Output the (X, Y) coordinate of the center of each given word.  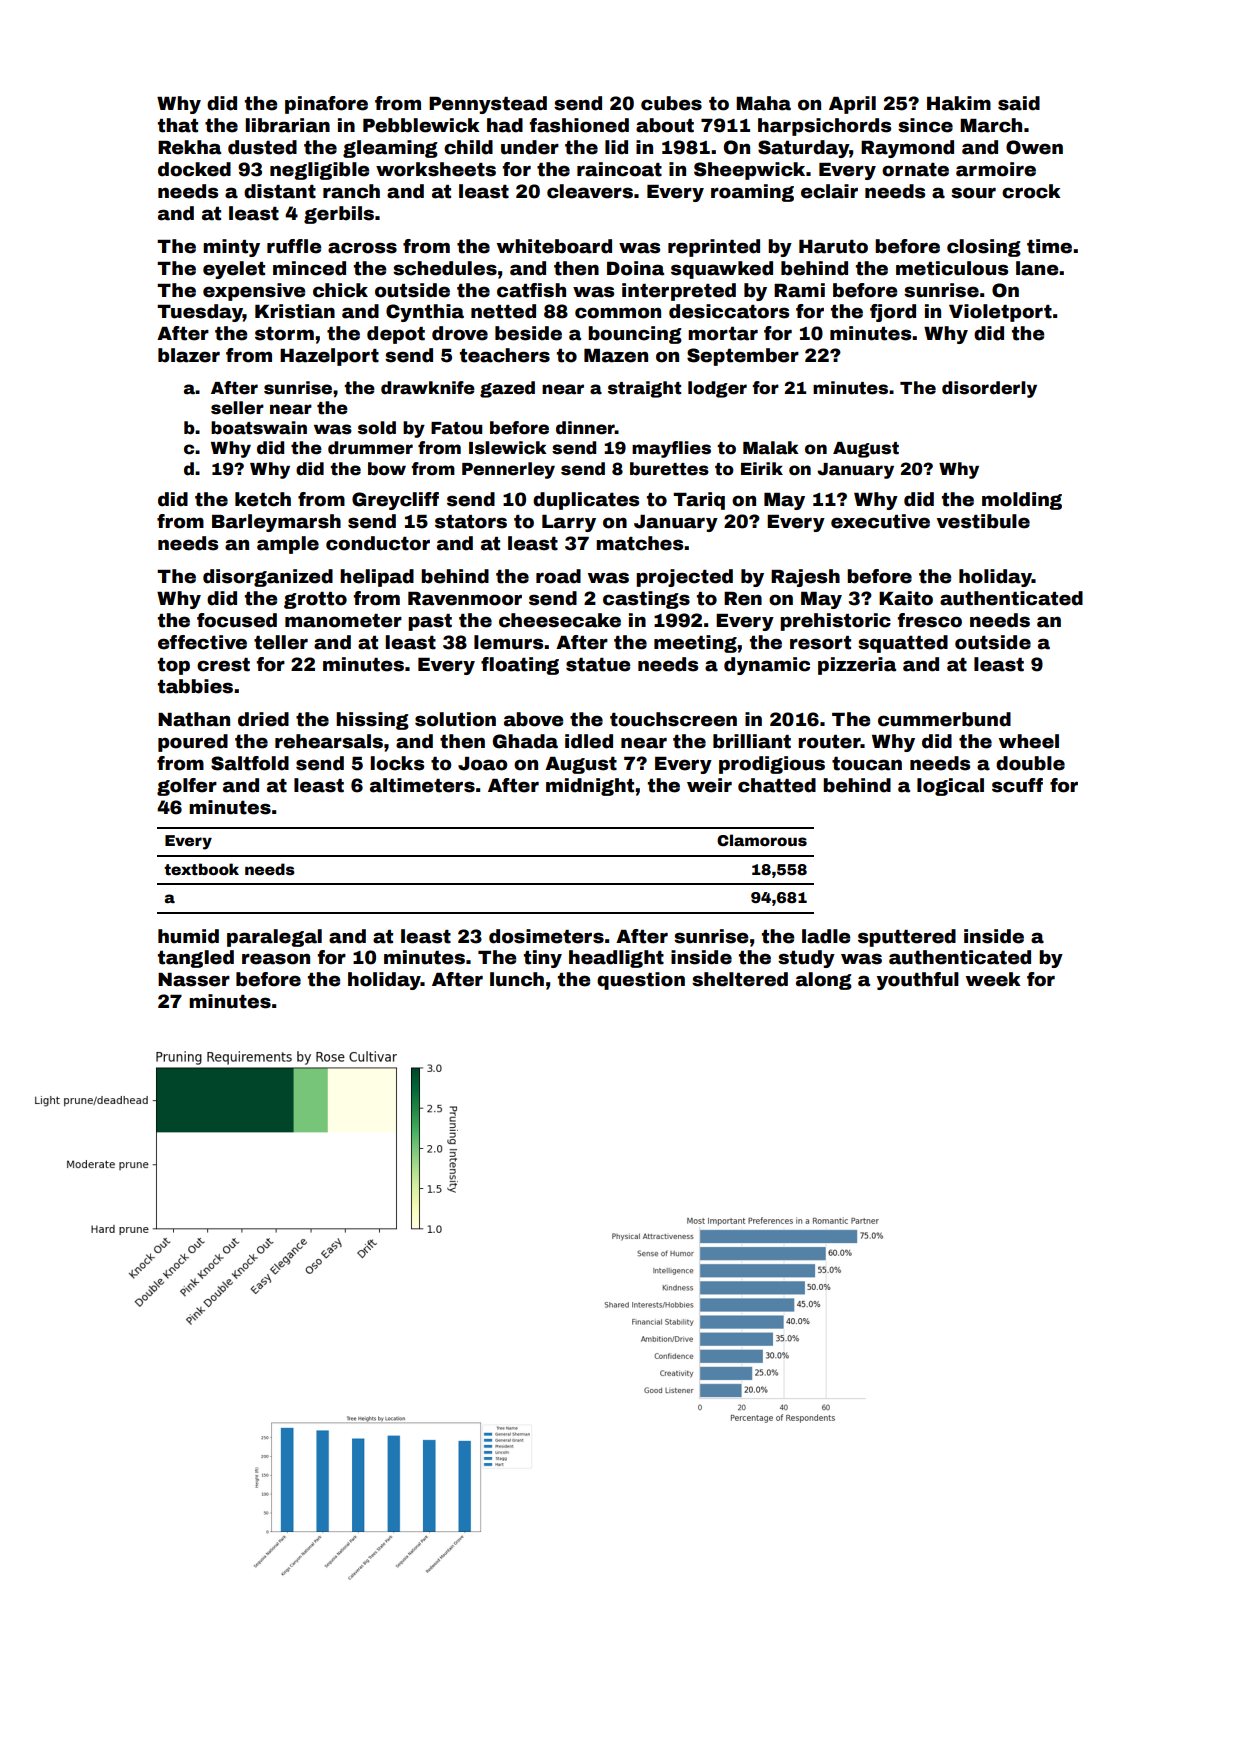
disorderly (989, 389)
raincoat (619, 169)
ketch (263, 499)
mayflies (671, 449)
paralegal (274, 938)
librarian (287, 125)
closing (984, 248)
